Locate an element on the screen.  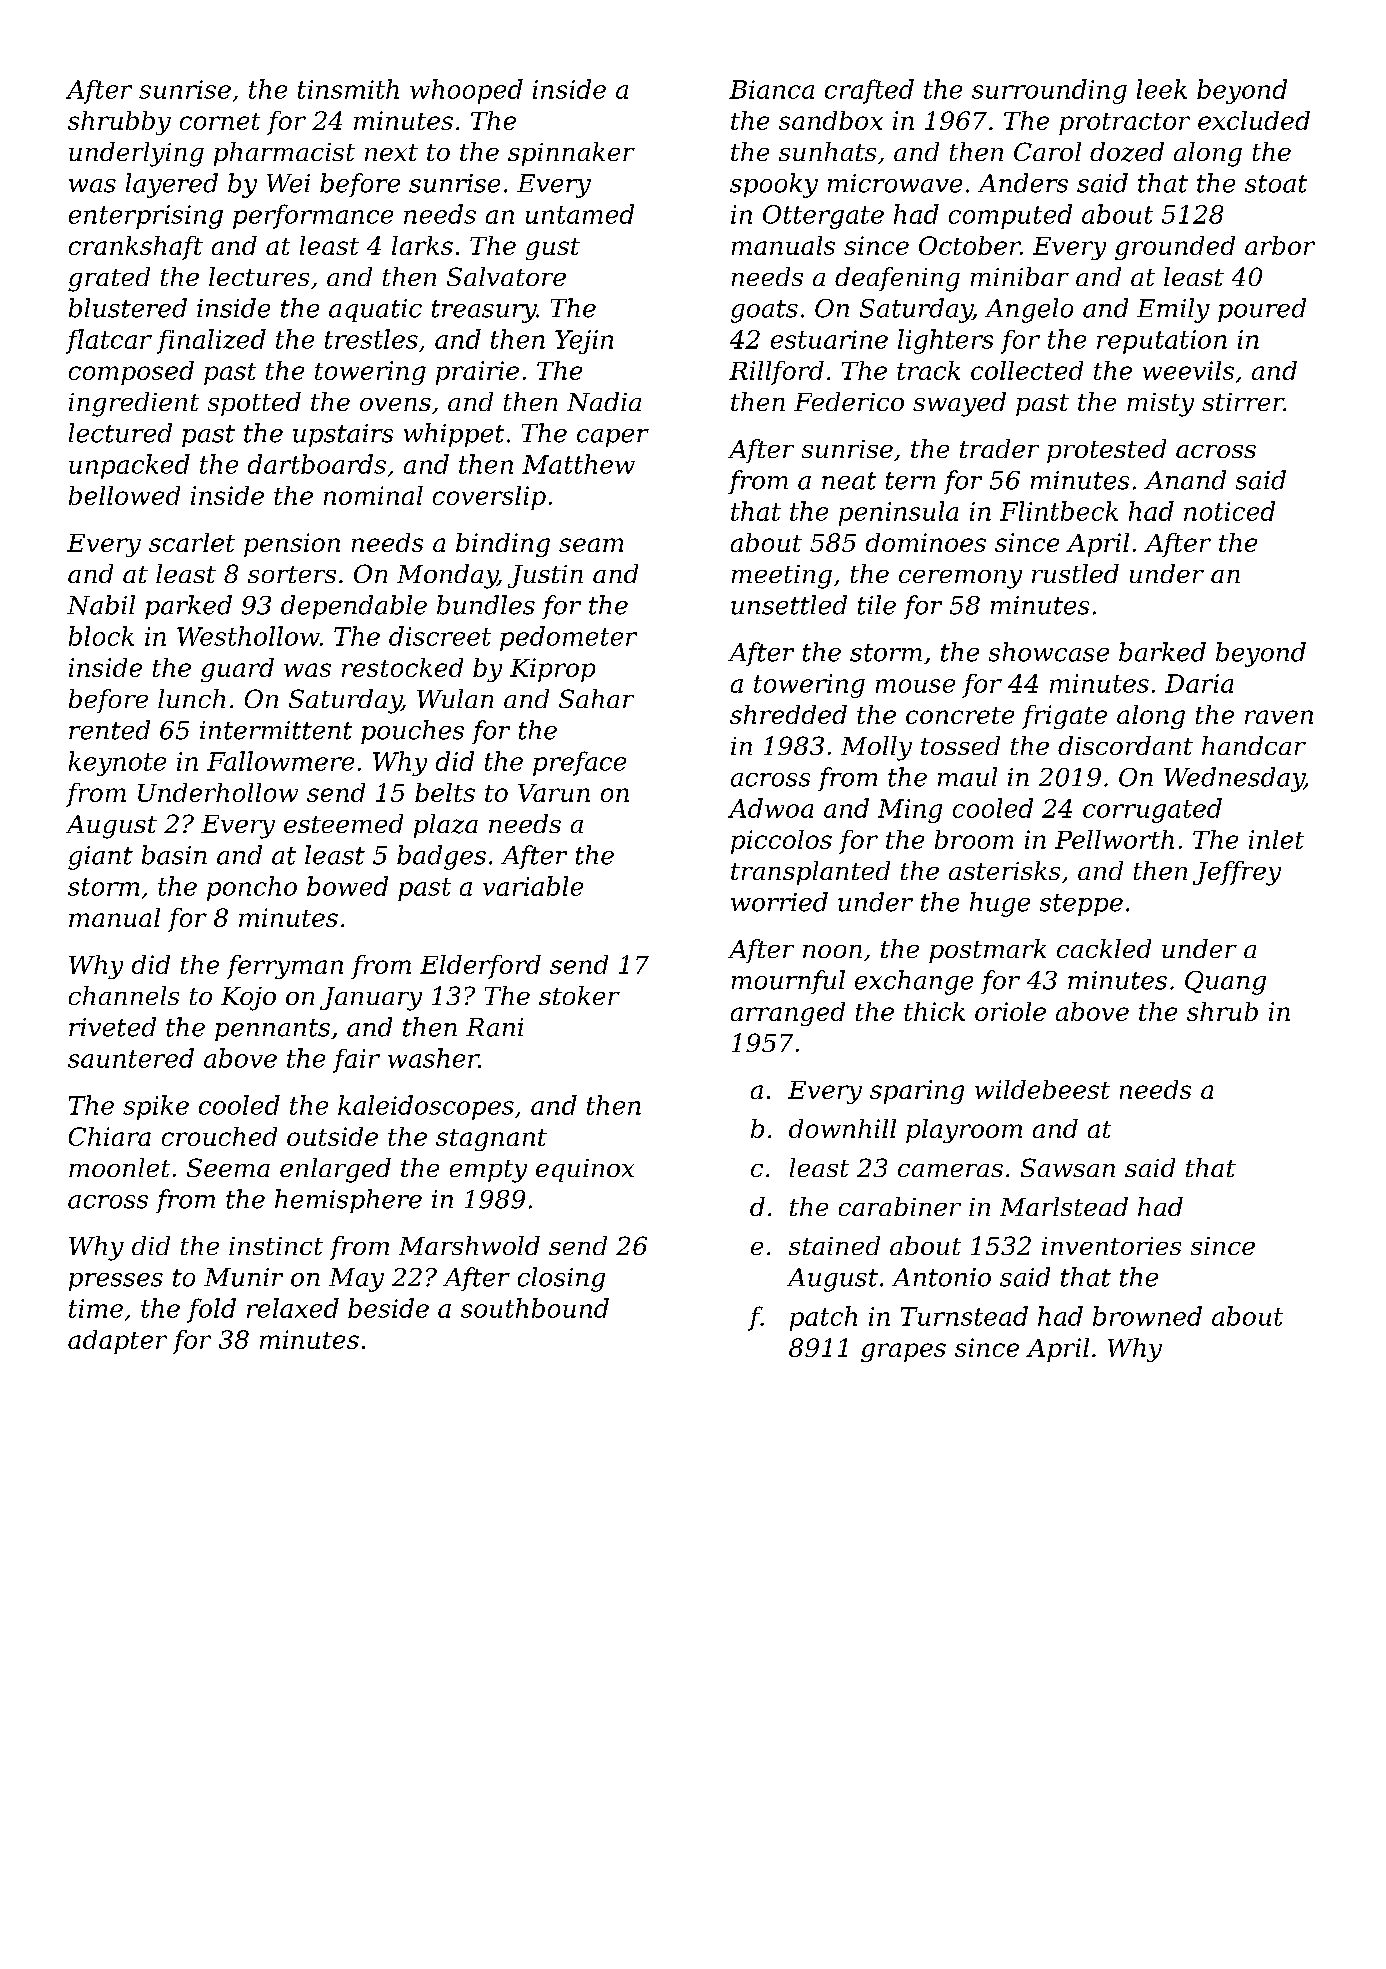
cornet is located at coordinates (220, 121).
